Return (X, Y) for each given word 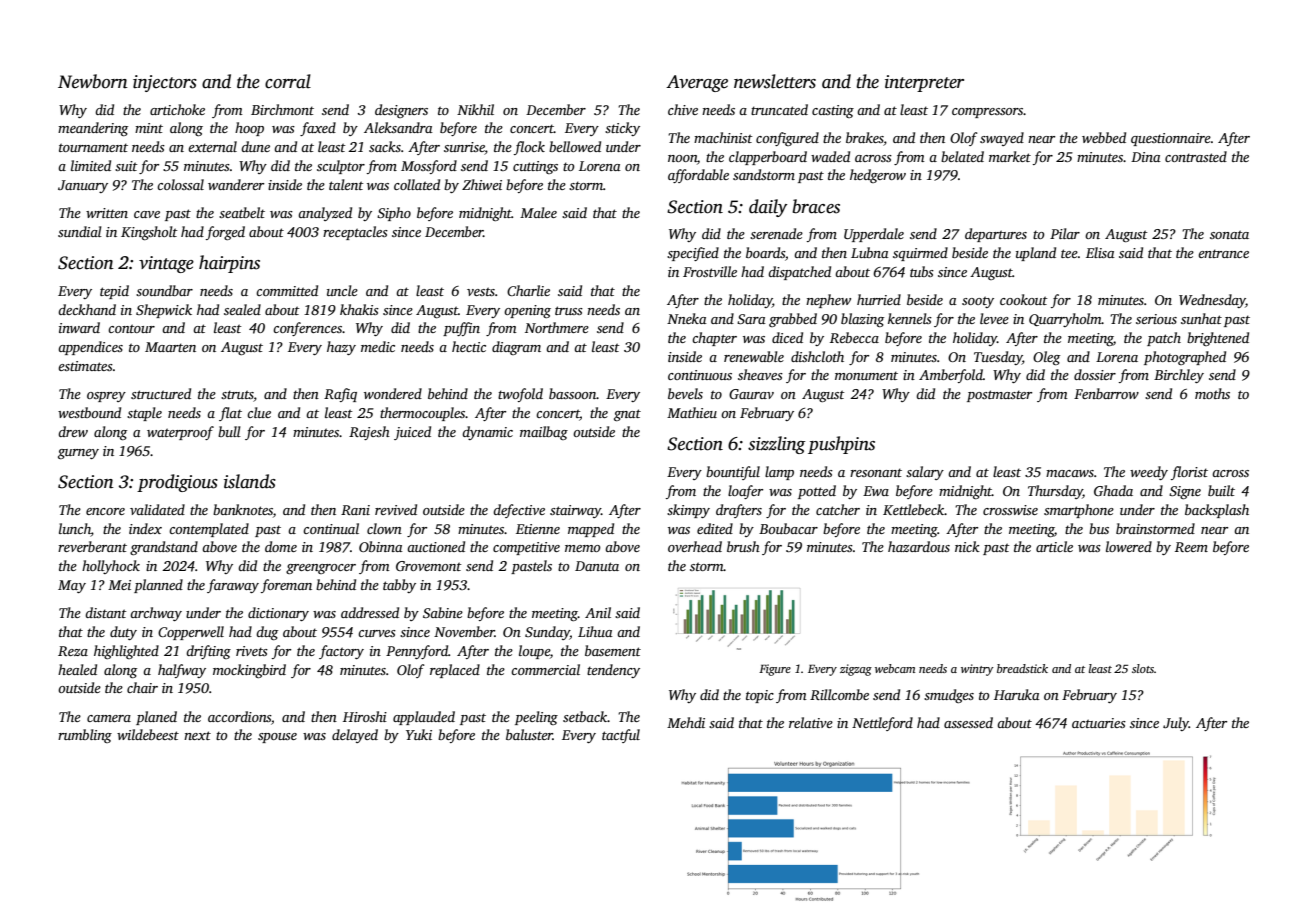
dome (281, 546)
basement (613, 650)
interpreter (924, 83)
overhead (695, 546)
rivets (252, 651)
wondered (393, 393)
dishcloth (817, 356)
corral (288, 81)
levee (994, 318)
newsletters (775, 81)
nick (967, 546)
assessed (968, 722)
